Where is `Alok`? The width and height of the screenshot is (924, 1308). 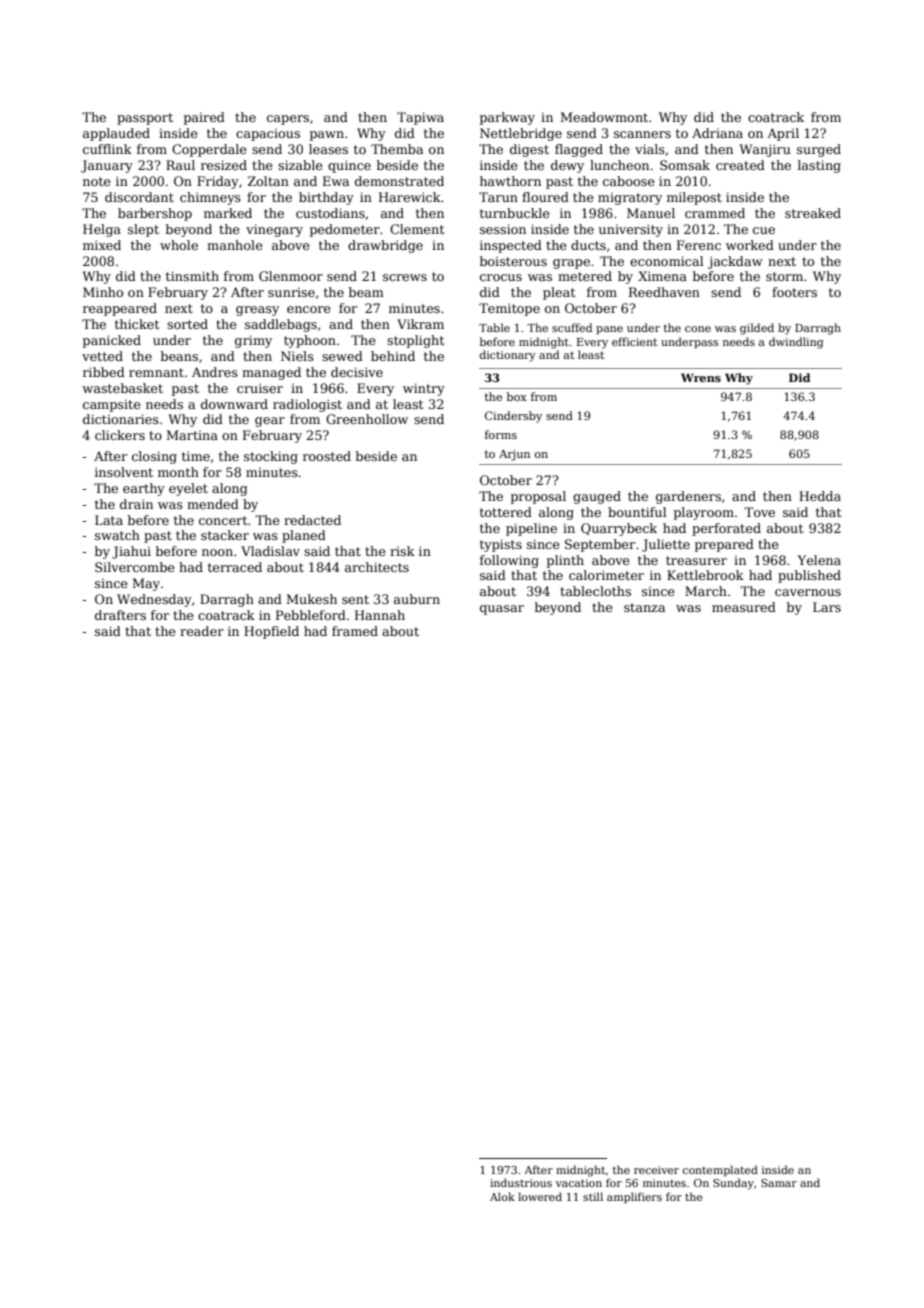
Alok is located at coordinates (502, 1196).
